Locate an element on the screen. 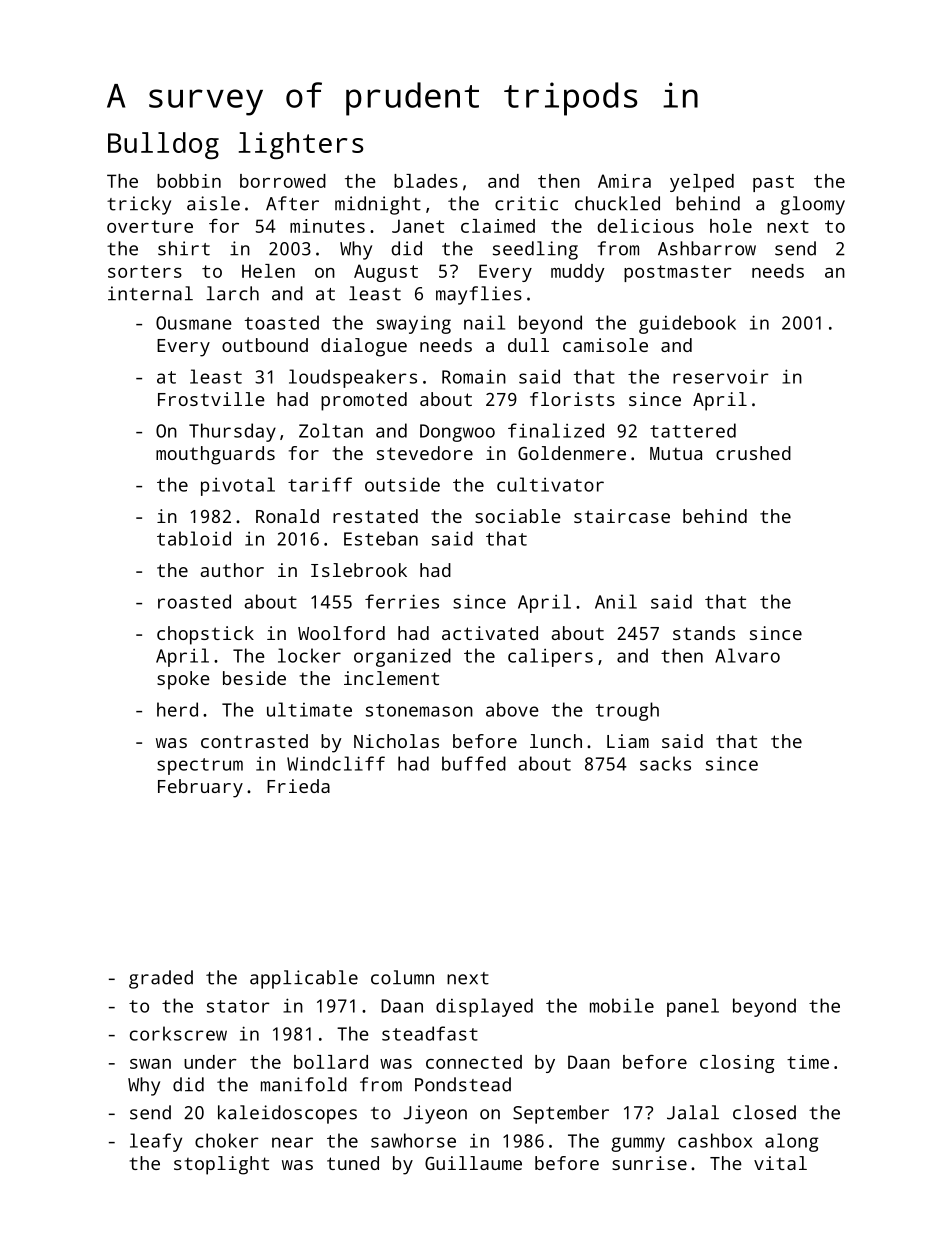 This screenshot has width=952, height=1233. tabloid is located at coordinates (194, 538).
